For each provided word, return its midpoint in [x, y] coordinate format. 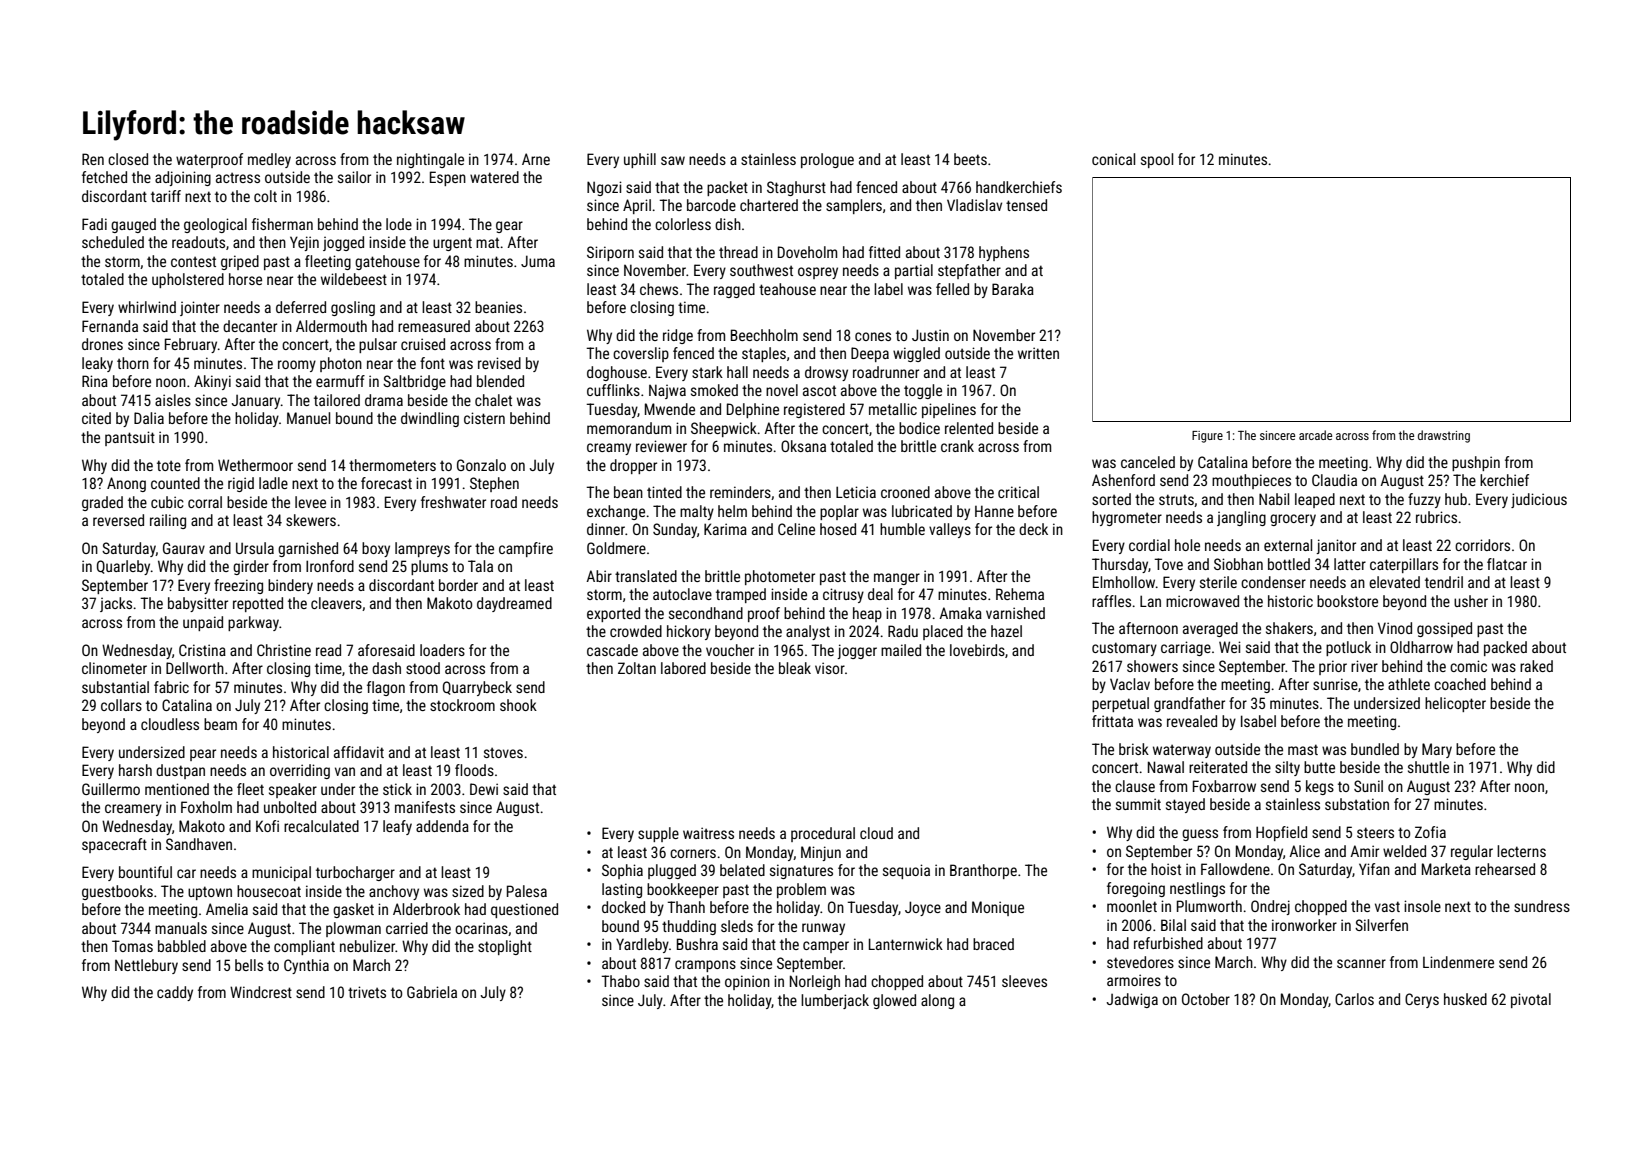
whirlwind [147, 307]
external [1288, 545]
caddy [175, 993]
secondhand [706, 613]
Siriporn [610, 253]
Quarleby [123, 567]
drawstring [1444, 436]
